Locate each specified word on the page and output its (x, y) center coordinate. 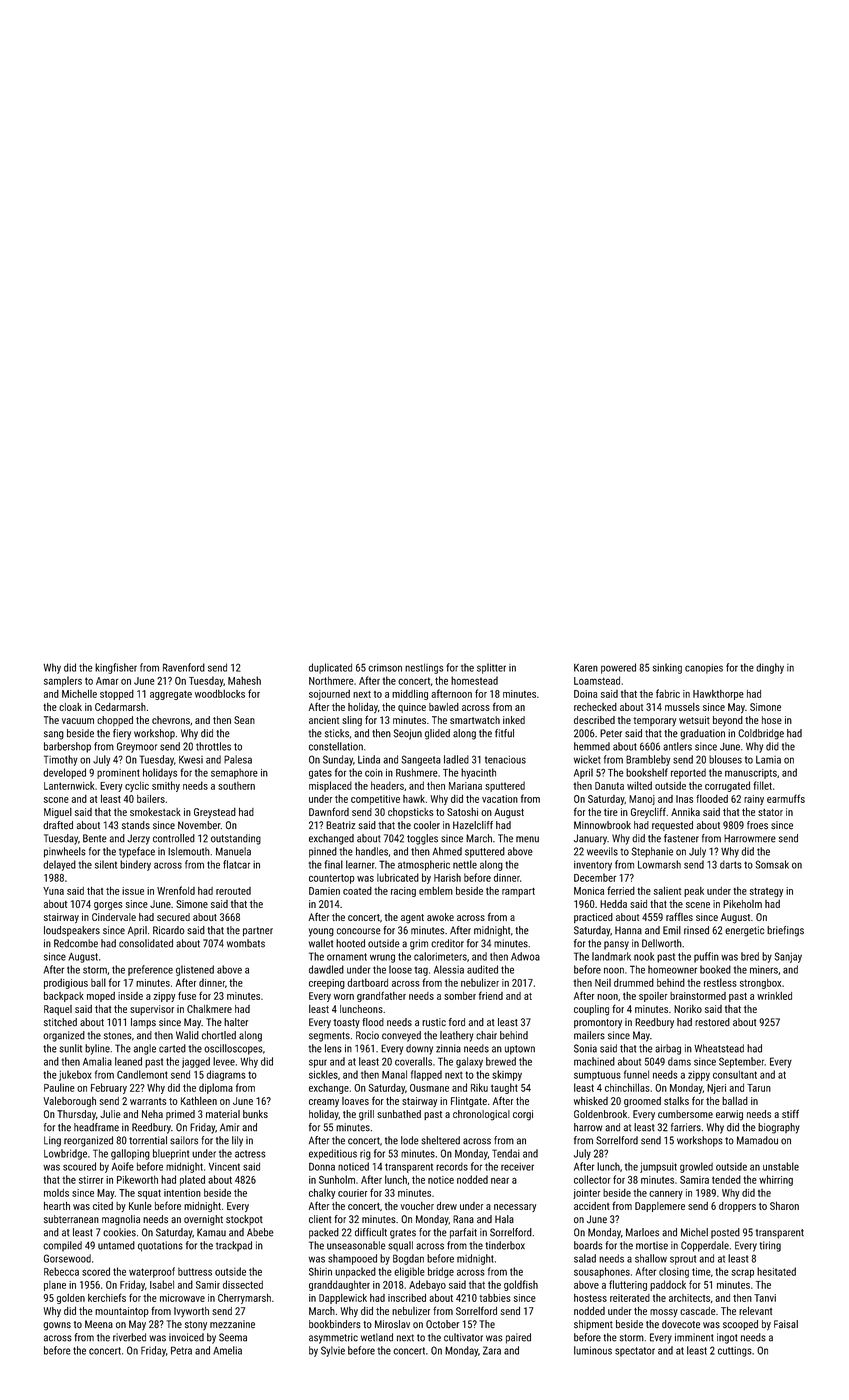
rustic (434, 1022)
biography (779, 1128)
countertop (332, 879)
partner (258, 931)
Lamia (768, 760)
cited (103, 1206)
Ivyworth (191, 1312)
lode (410, 1140)
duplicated (330, 668)
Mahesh (244, 680)
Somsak (772, 864)
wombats (246, 943)
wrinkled (774, 996)
